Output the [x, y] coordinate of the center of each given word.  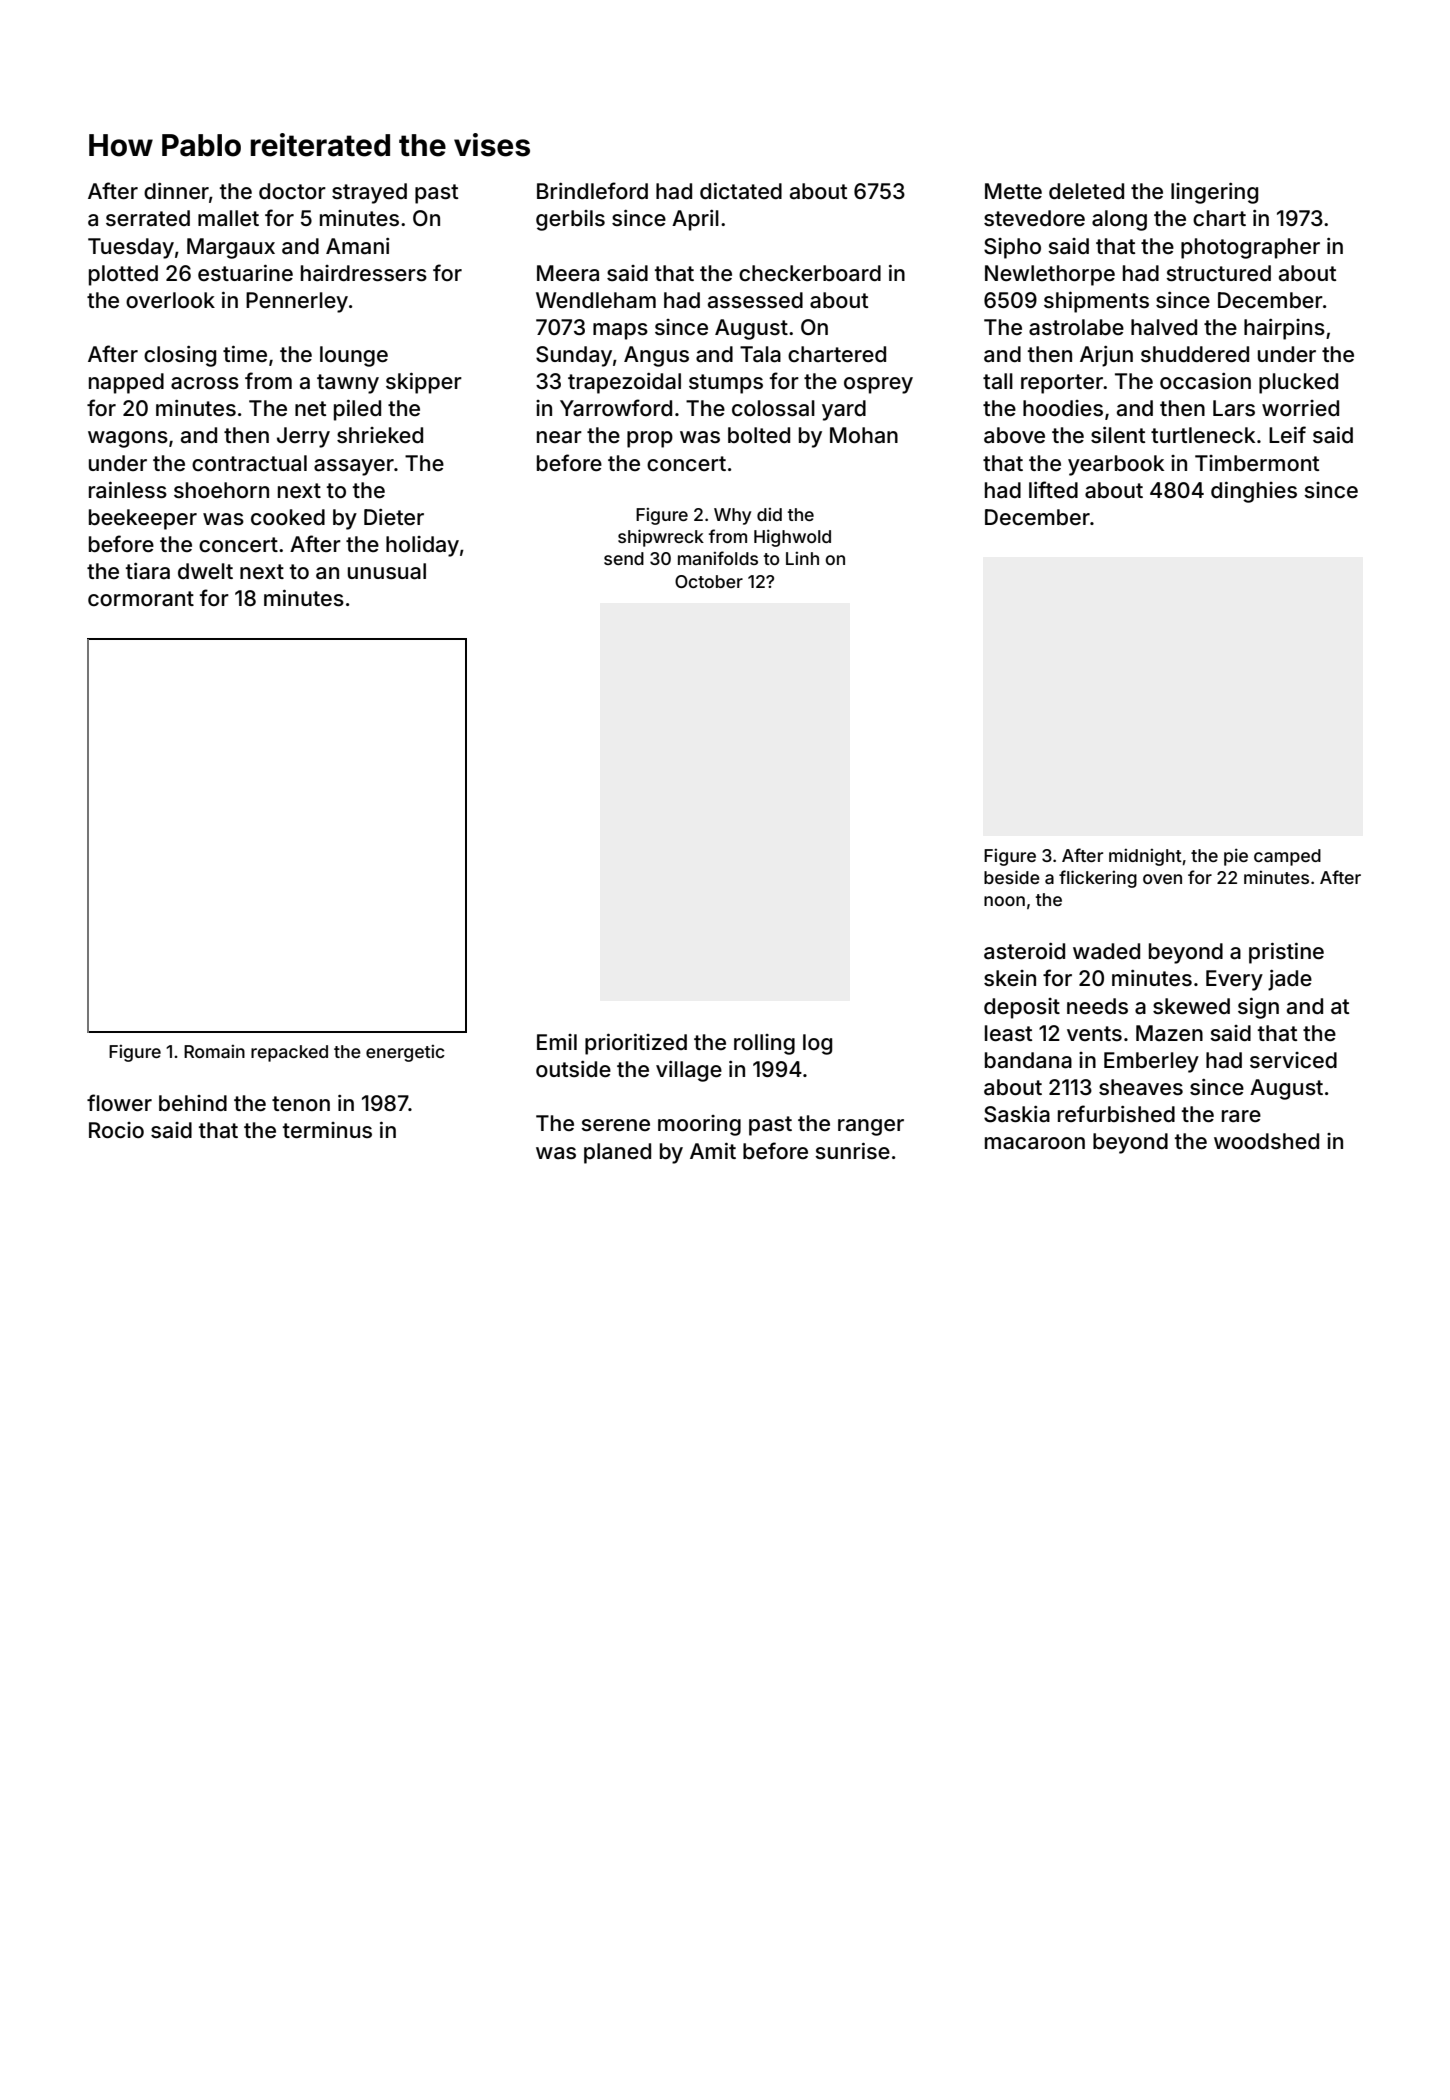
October [709, 581]
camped [1287, 857]
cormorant [141, 599]
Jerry [303, 437]
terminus [327, 1130]
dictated [741, 191]
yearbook [1116, 465]
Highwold [792, 538]
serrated [148, 218]
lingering [1214, 193]
